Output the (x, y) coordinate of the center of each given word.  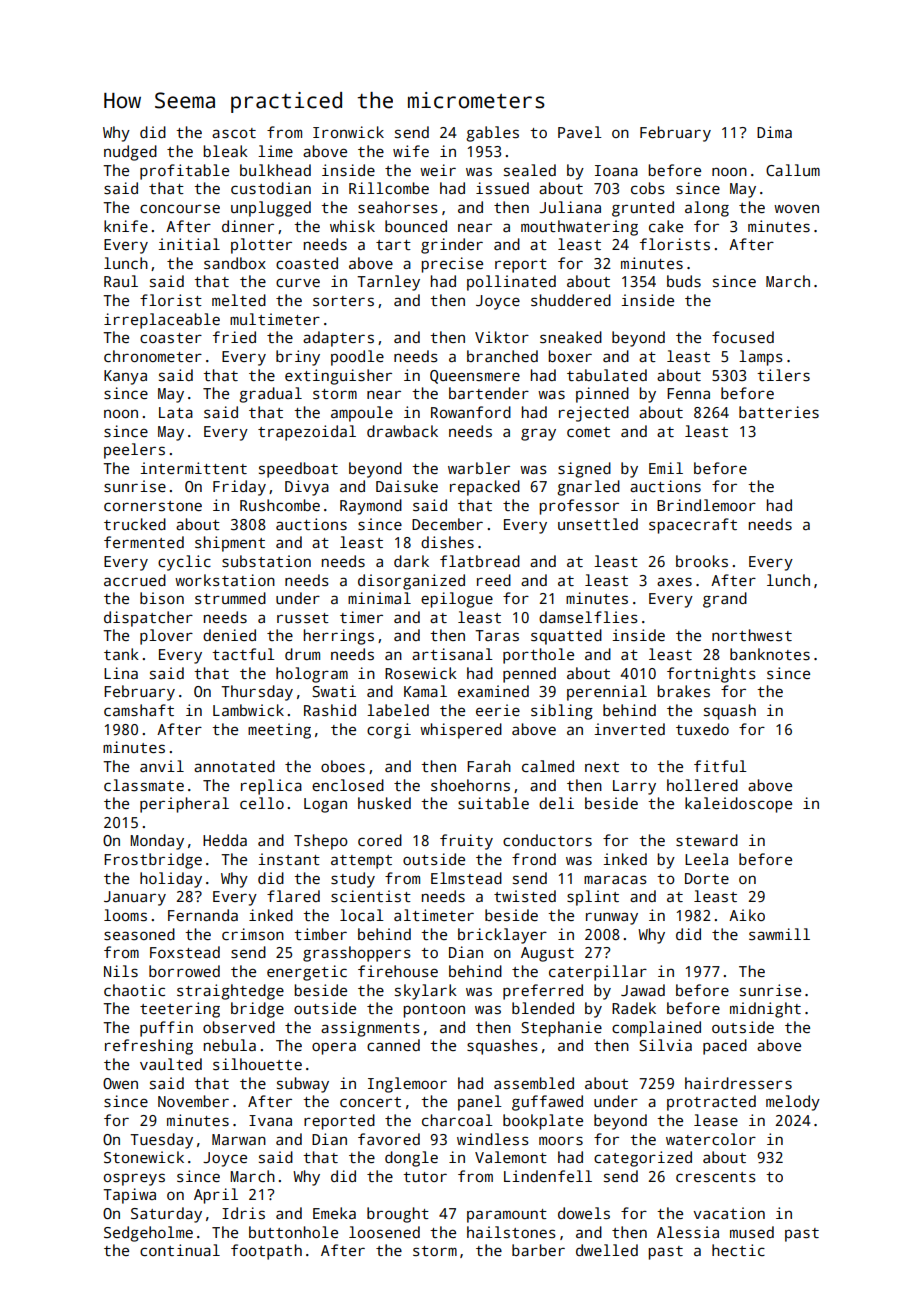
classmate (144, 785)
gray (538, 434)
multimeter (275, 319)
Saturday (166, 1215)
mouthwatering (579, 228)
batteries (779, 412)
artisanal (452, 654)
